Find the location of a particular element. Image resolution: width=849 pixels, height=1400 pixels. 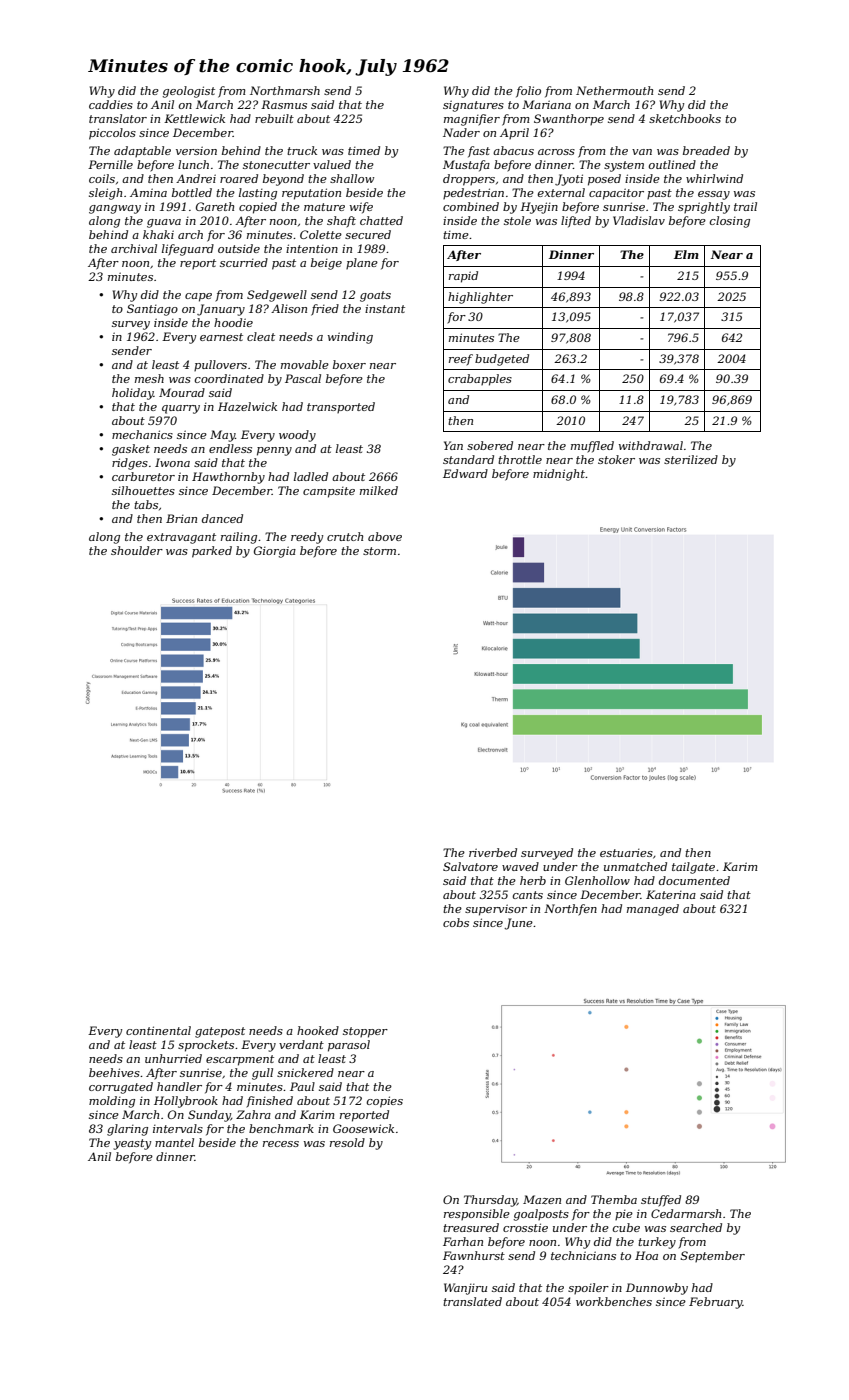

yeasty is located at coordinates (132, 1144).
